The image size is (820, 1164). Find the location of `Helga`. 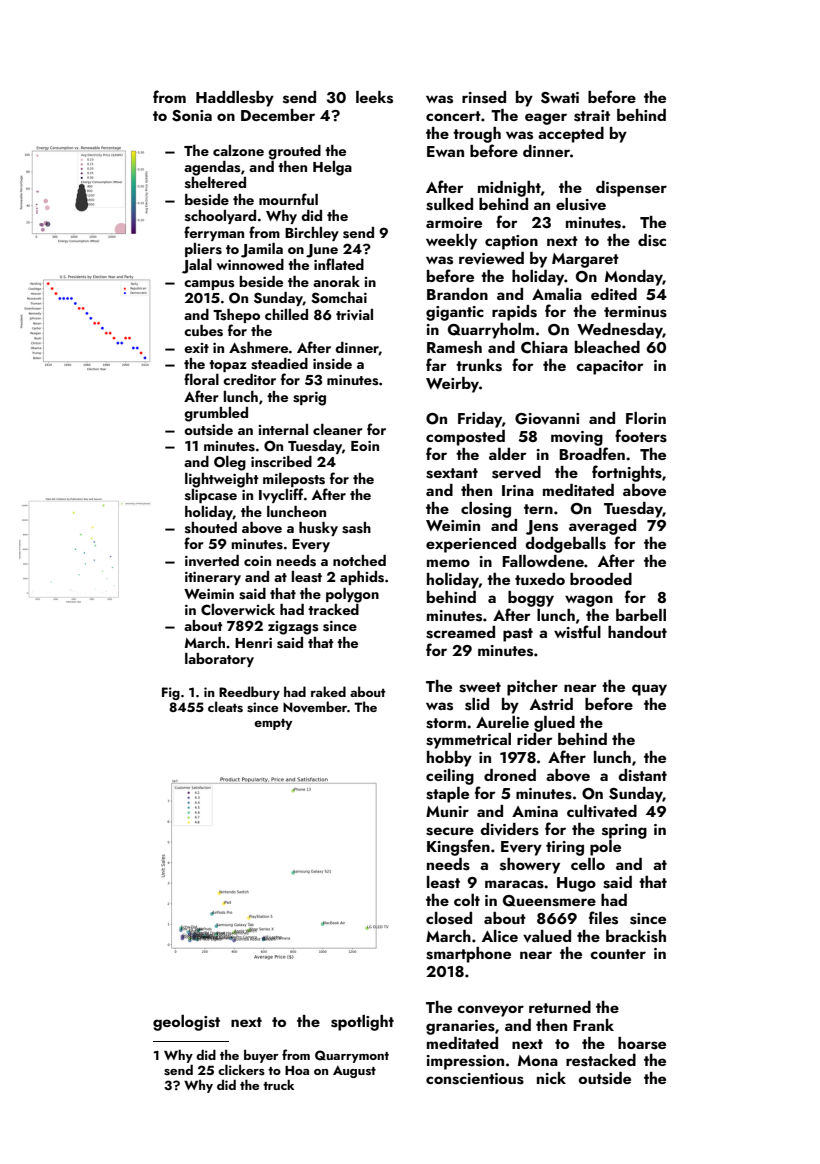

Helga is located at coordinates (332, 168).
